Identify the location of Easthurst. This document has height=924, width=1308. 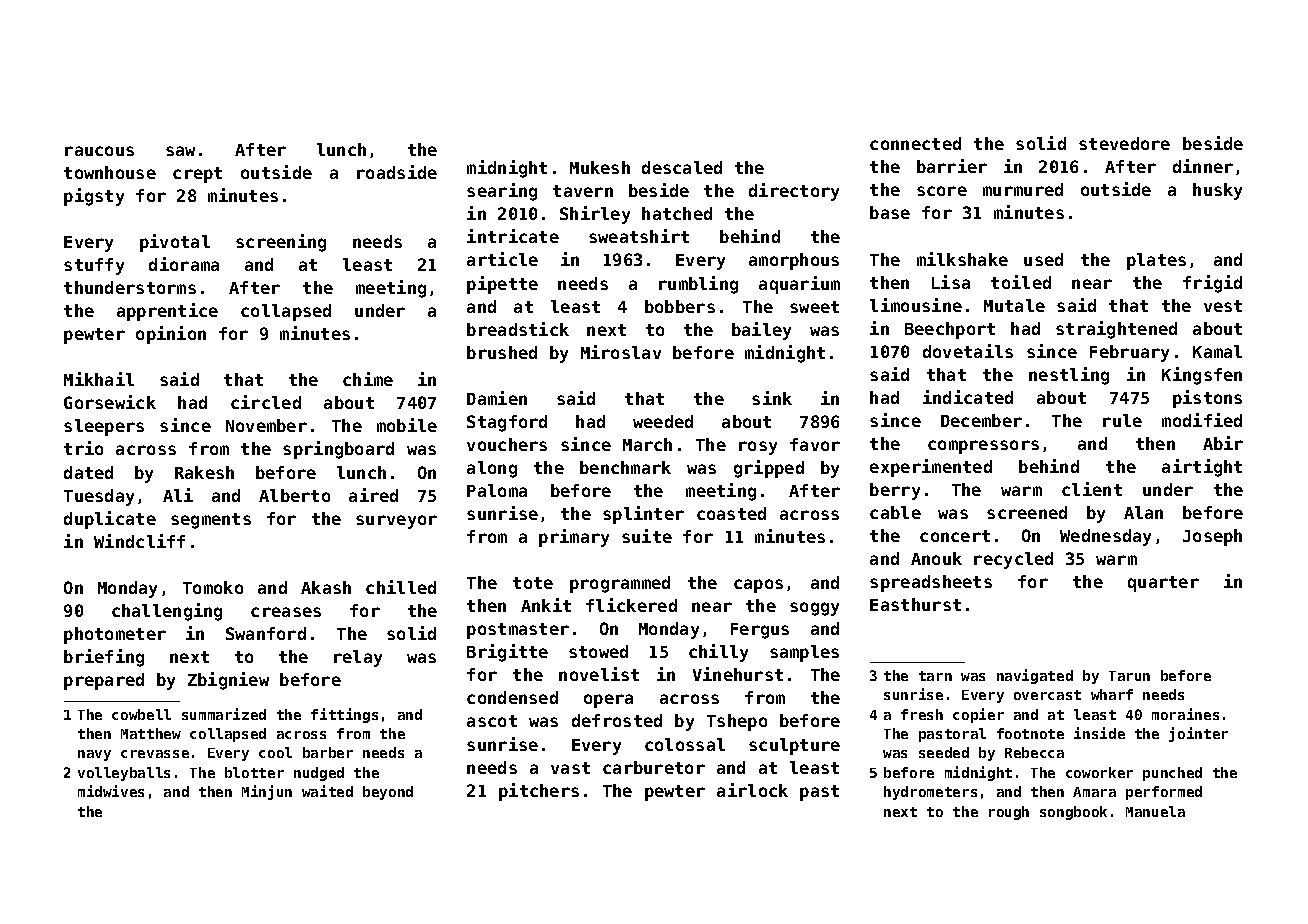
(915, 604).
